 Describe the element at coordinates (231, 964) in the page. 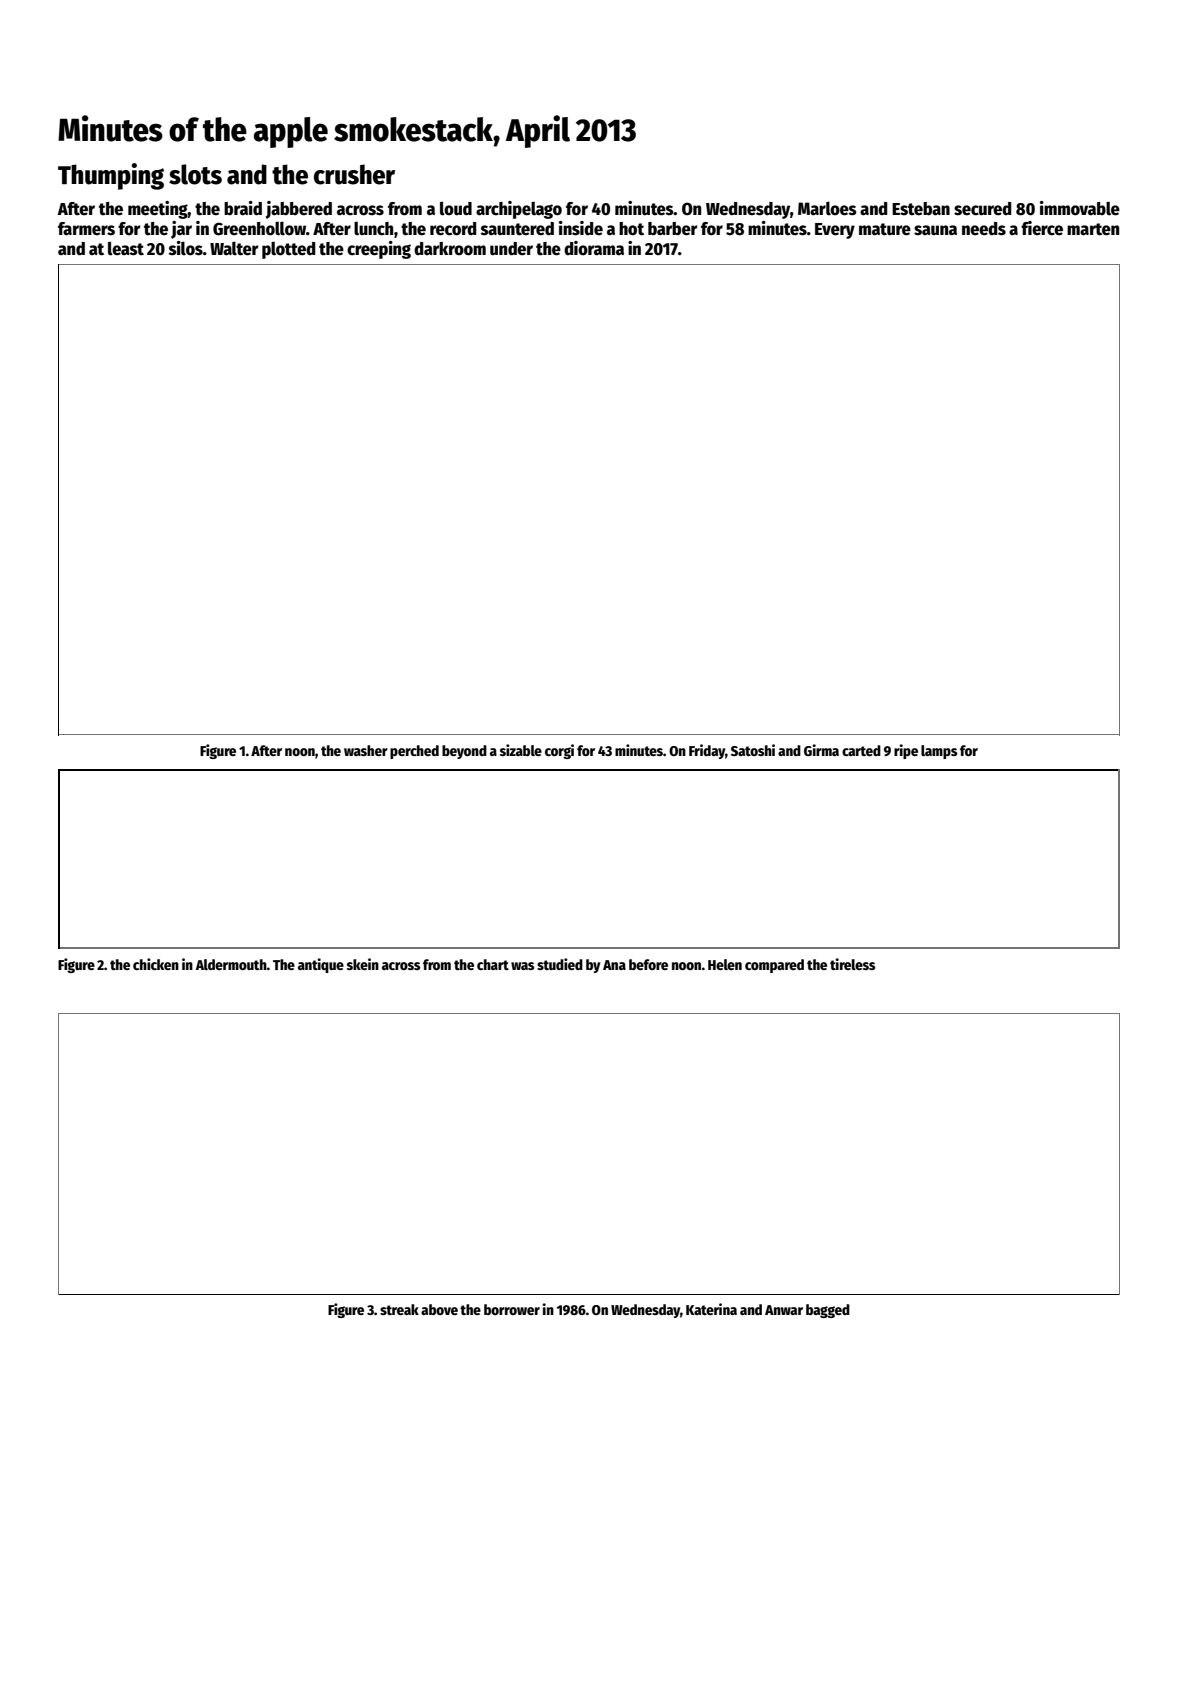

I see `Aldermouth` at that location.
